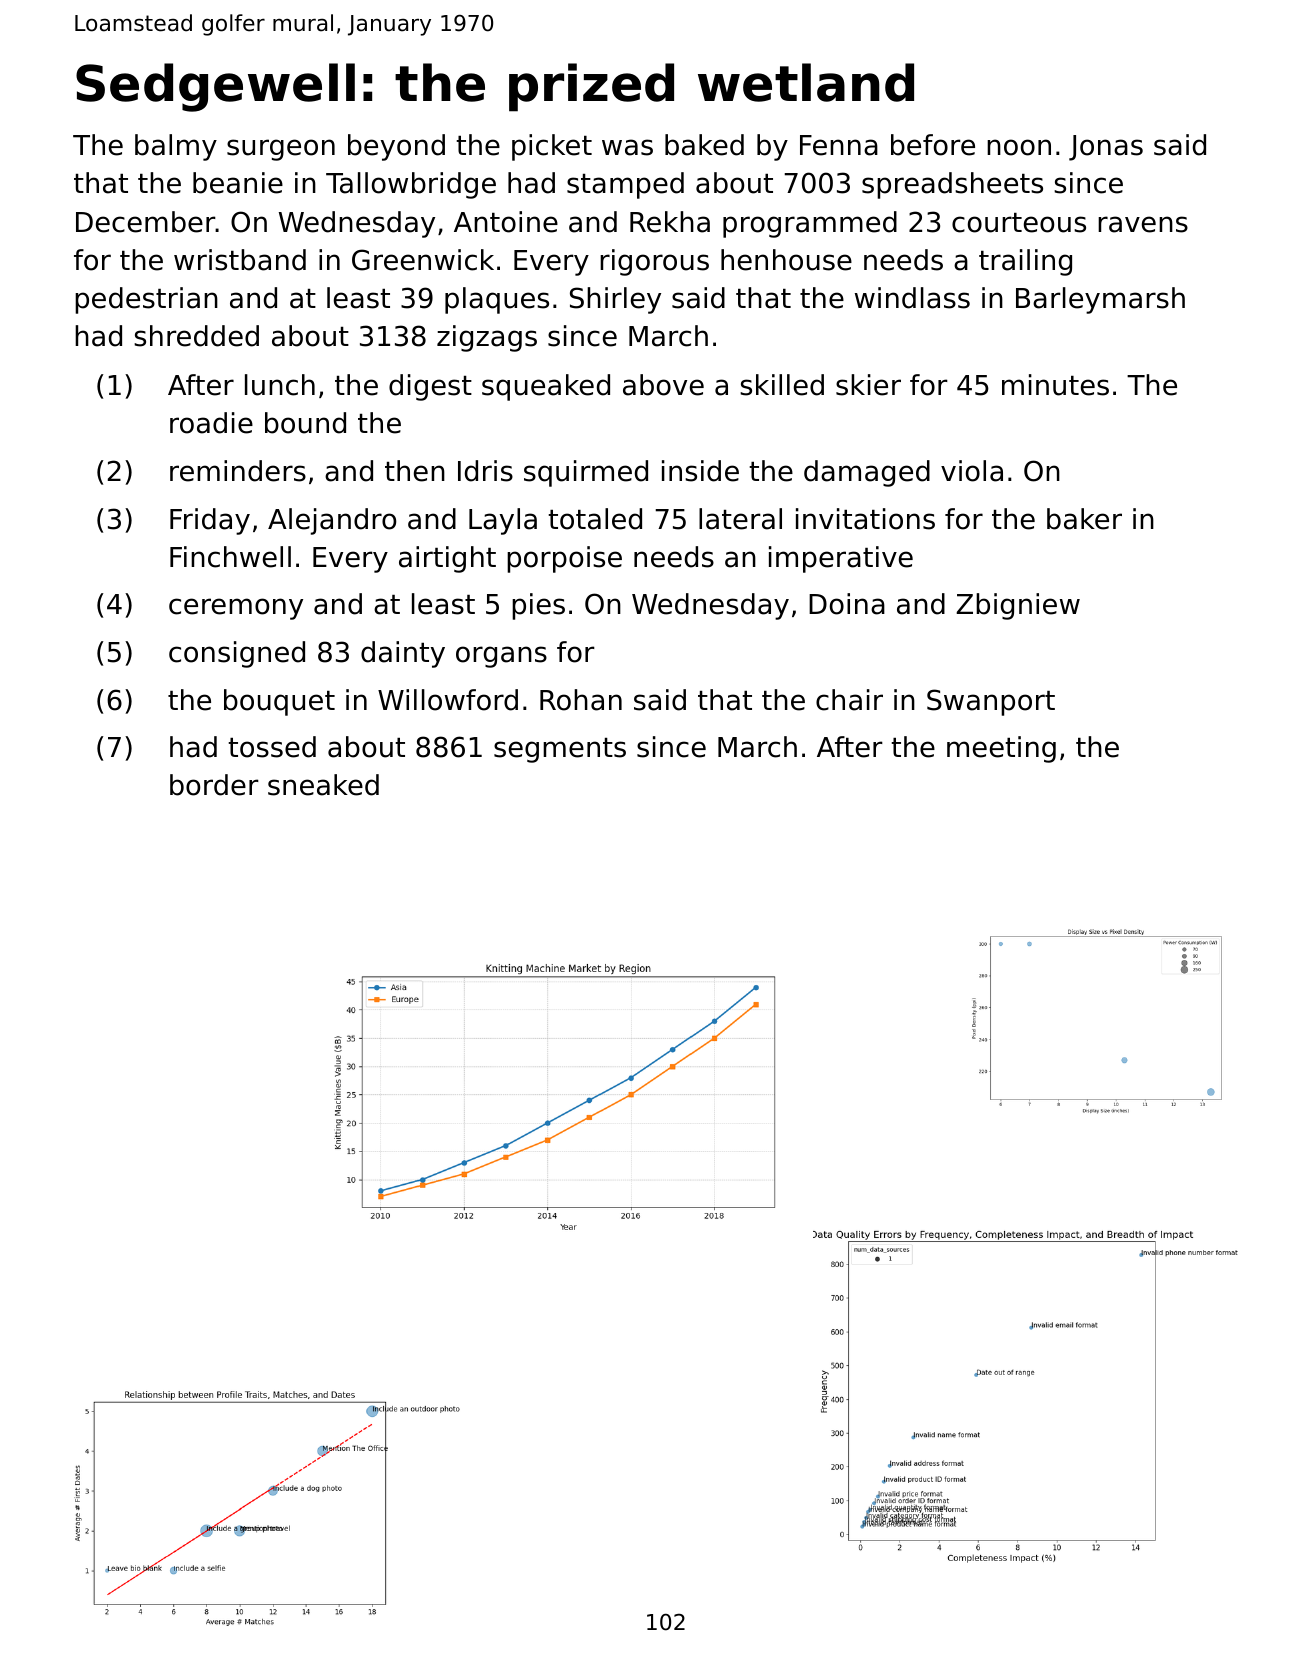 The width and height of the image is (1290, 1670). I want to click on Greenwick, so click(423, 260).
